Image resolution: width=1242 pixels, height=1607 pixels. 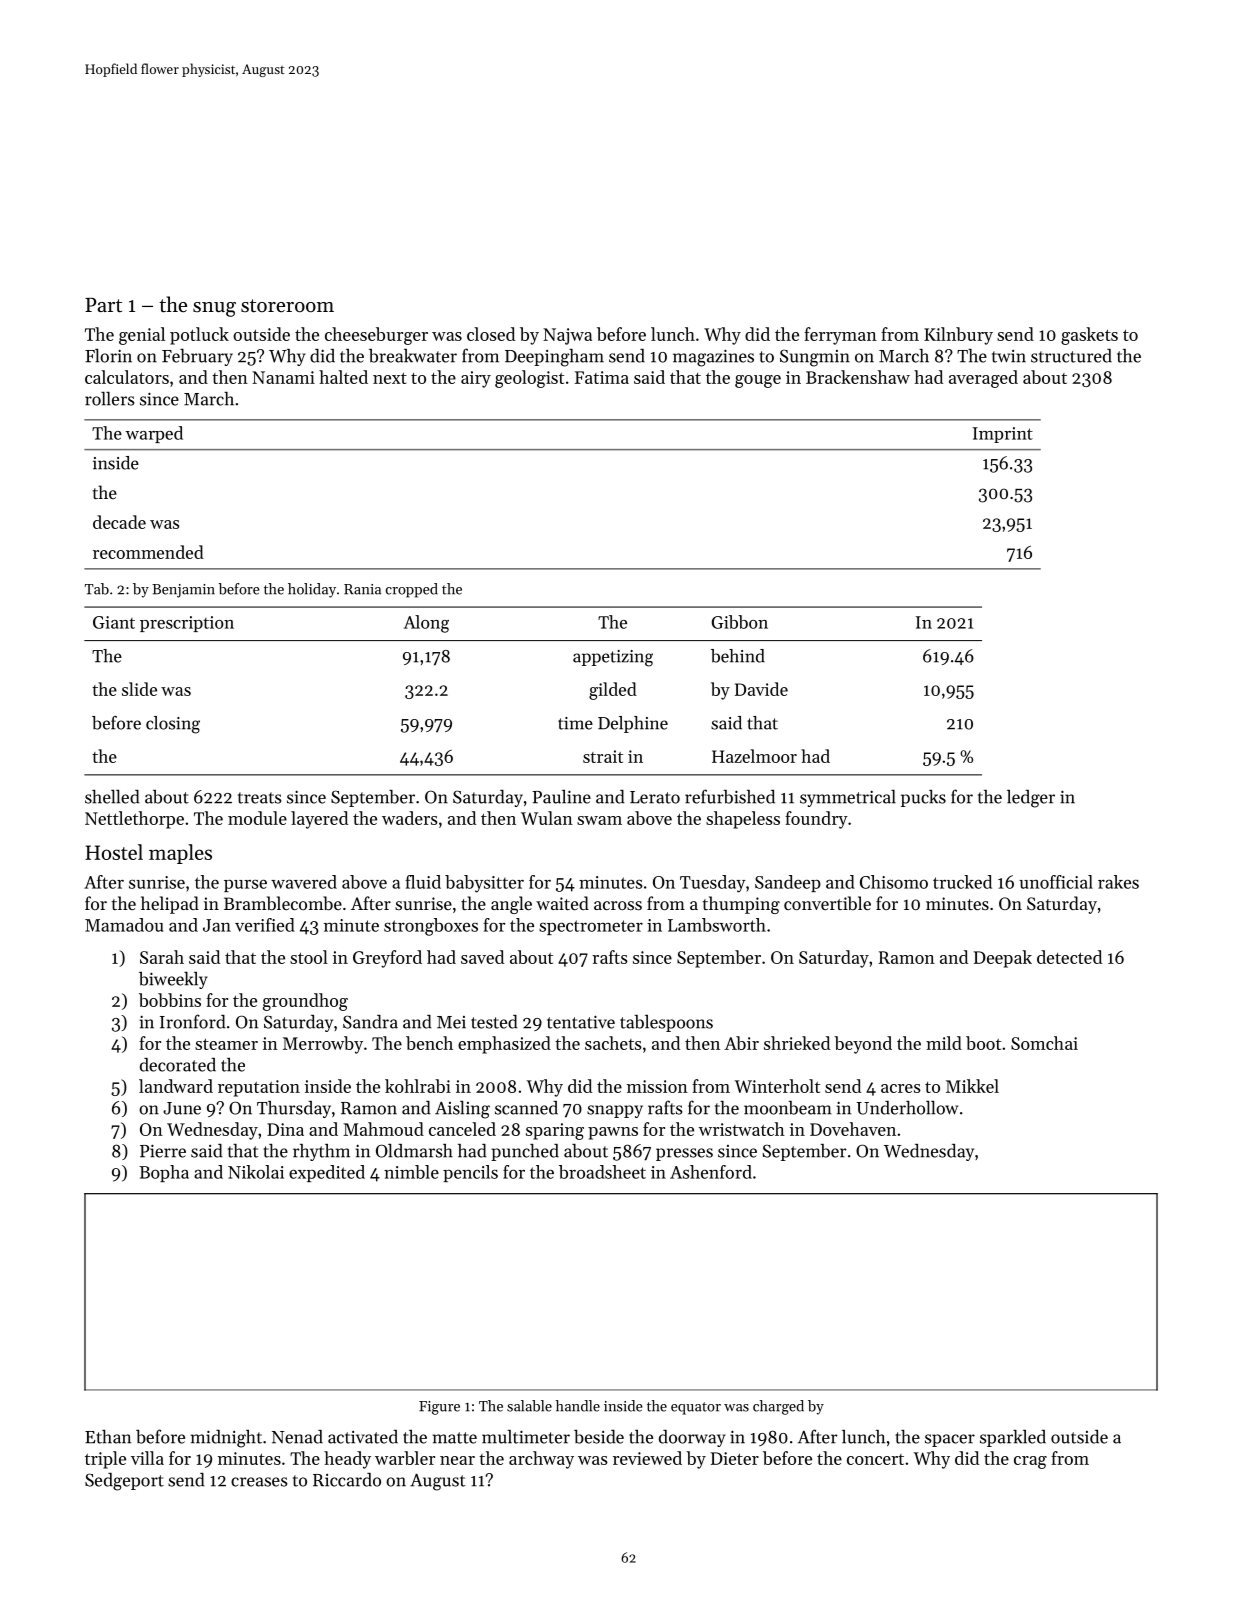 What do you see at coordinates (426, 624) in the screenshot?
I see `Along` at bounding box center [426, 624].
